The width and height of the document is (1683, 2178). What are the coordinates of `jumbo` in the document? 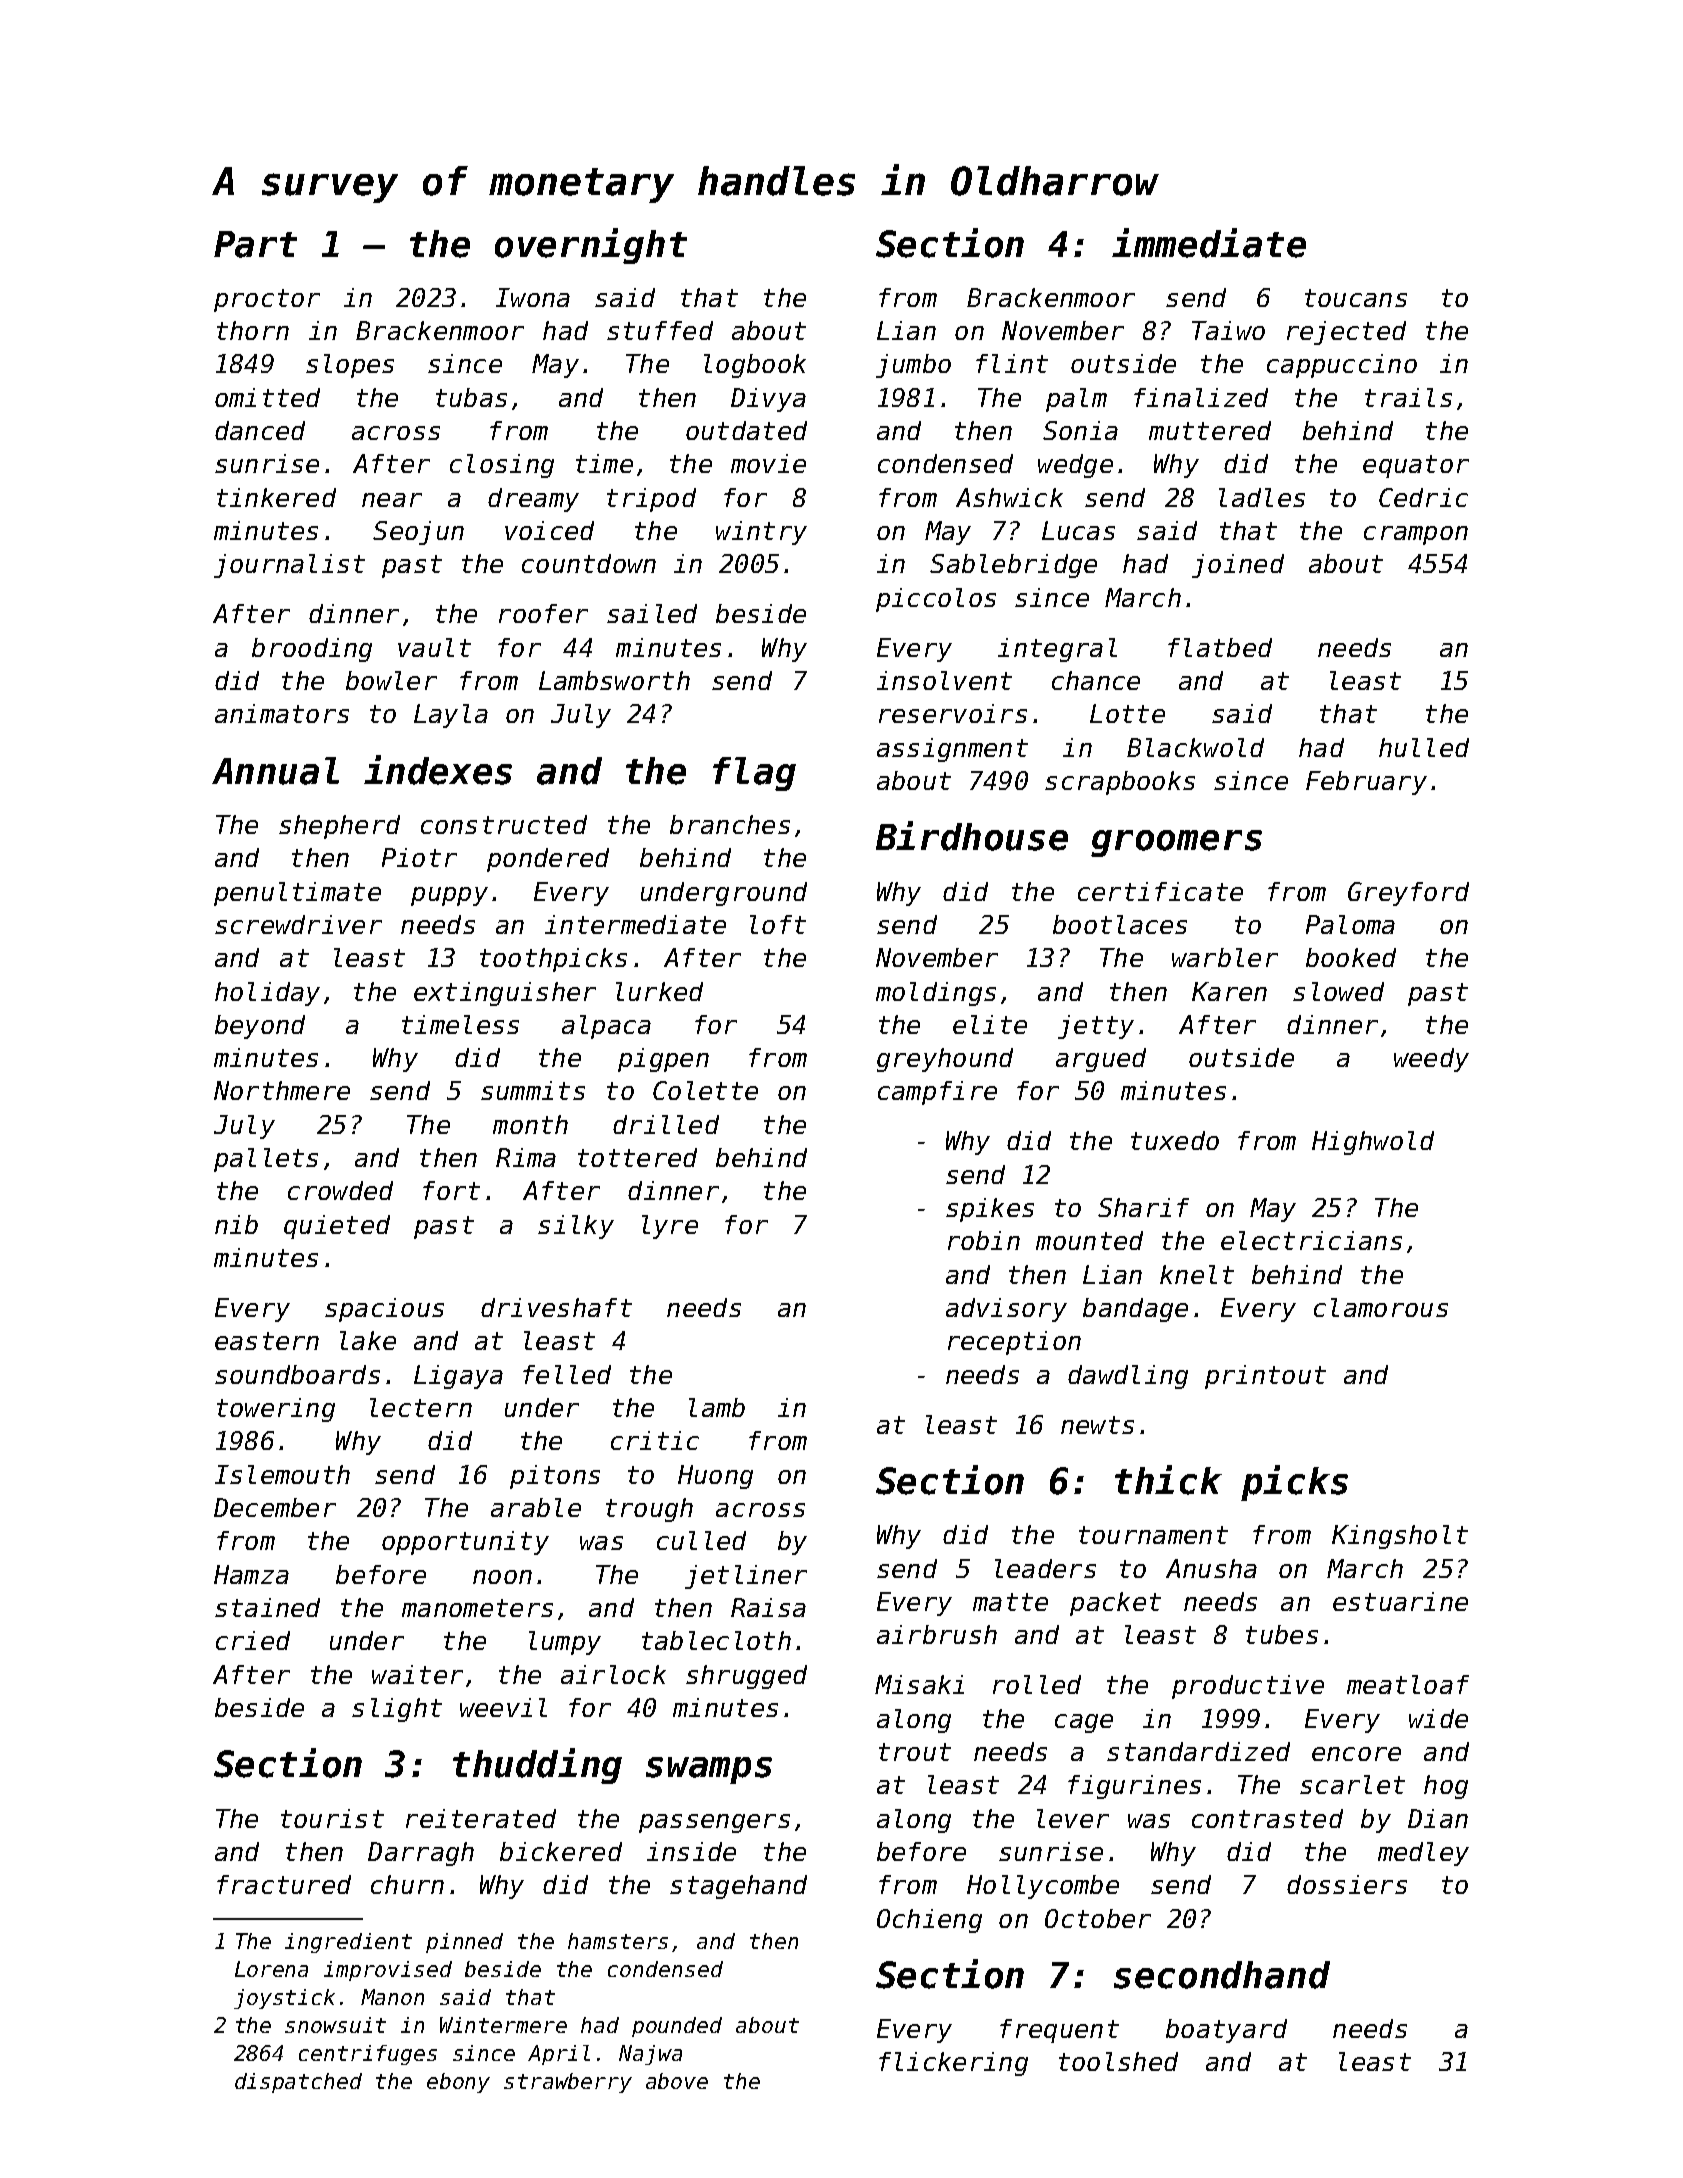 It's located at (913, 366).
